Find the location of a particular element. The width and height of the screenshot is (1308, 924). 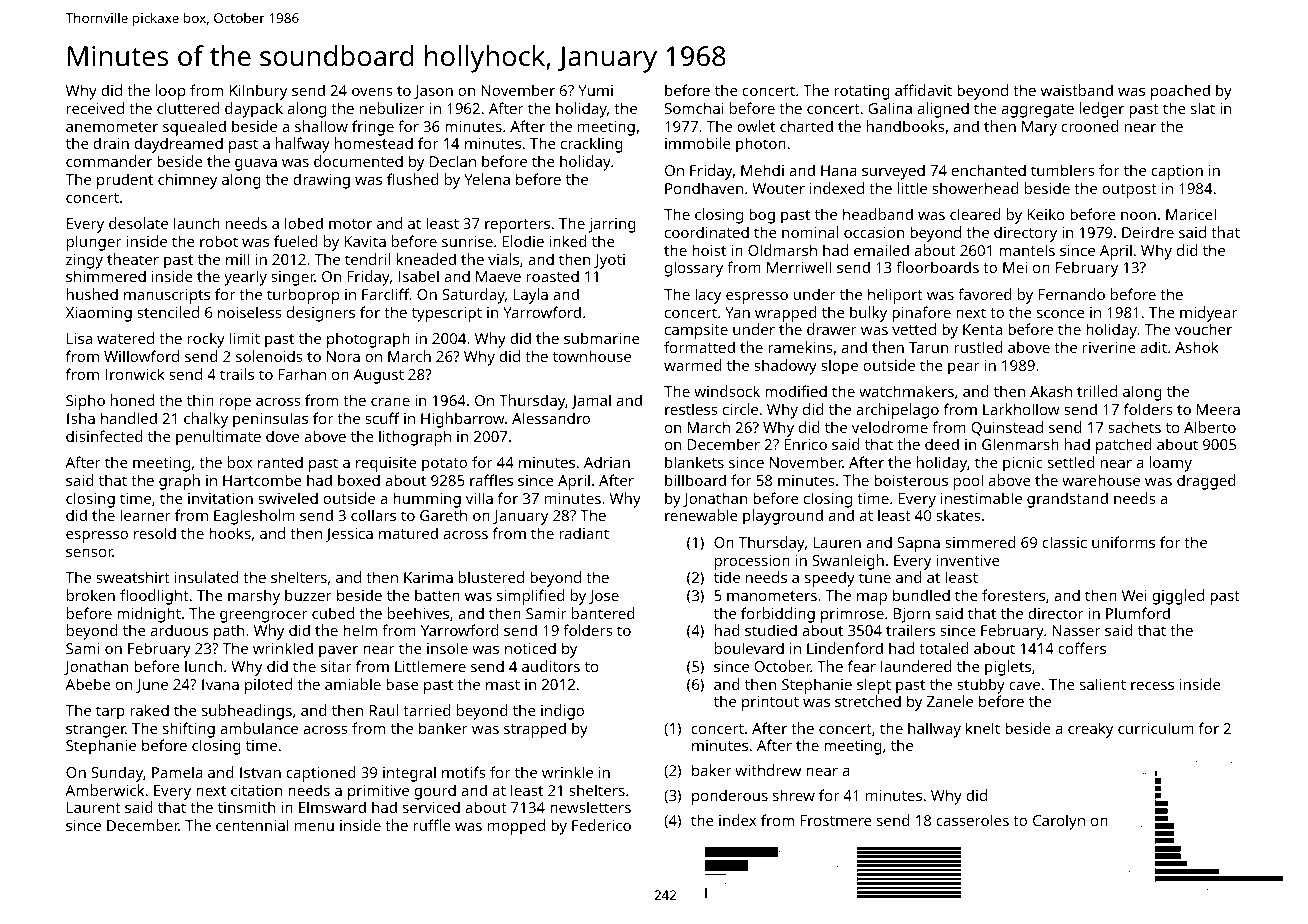

centennial is located at coordinates (252, 825).
